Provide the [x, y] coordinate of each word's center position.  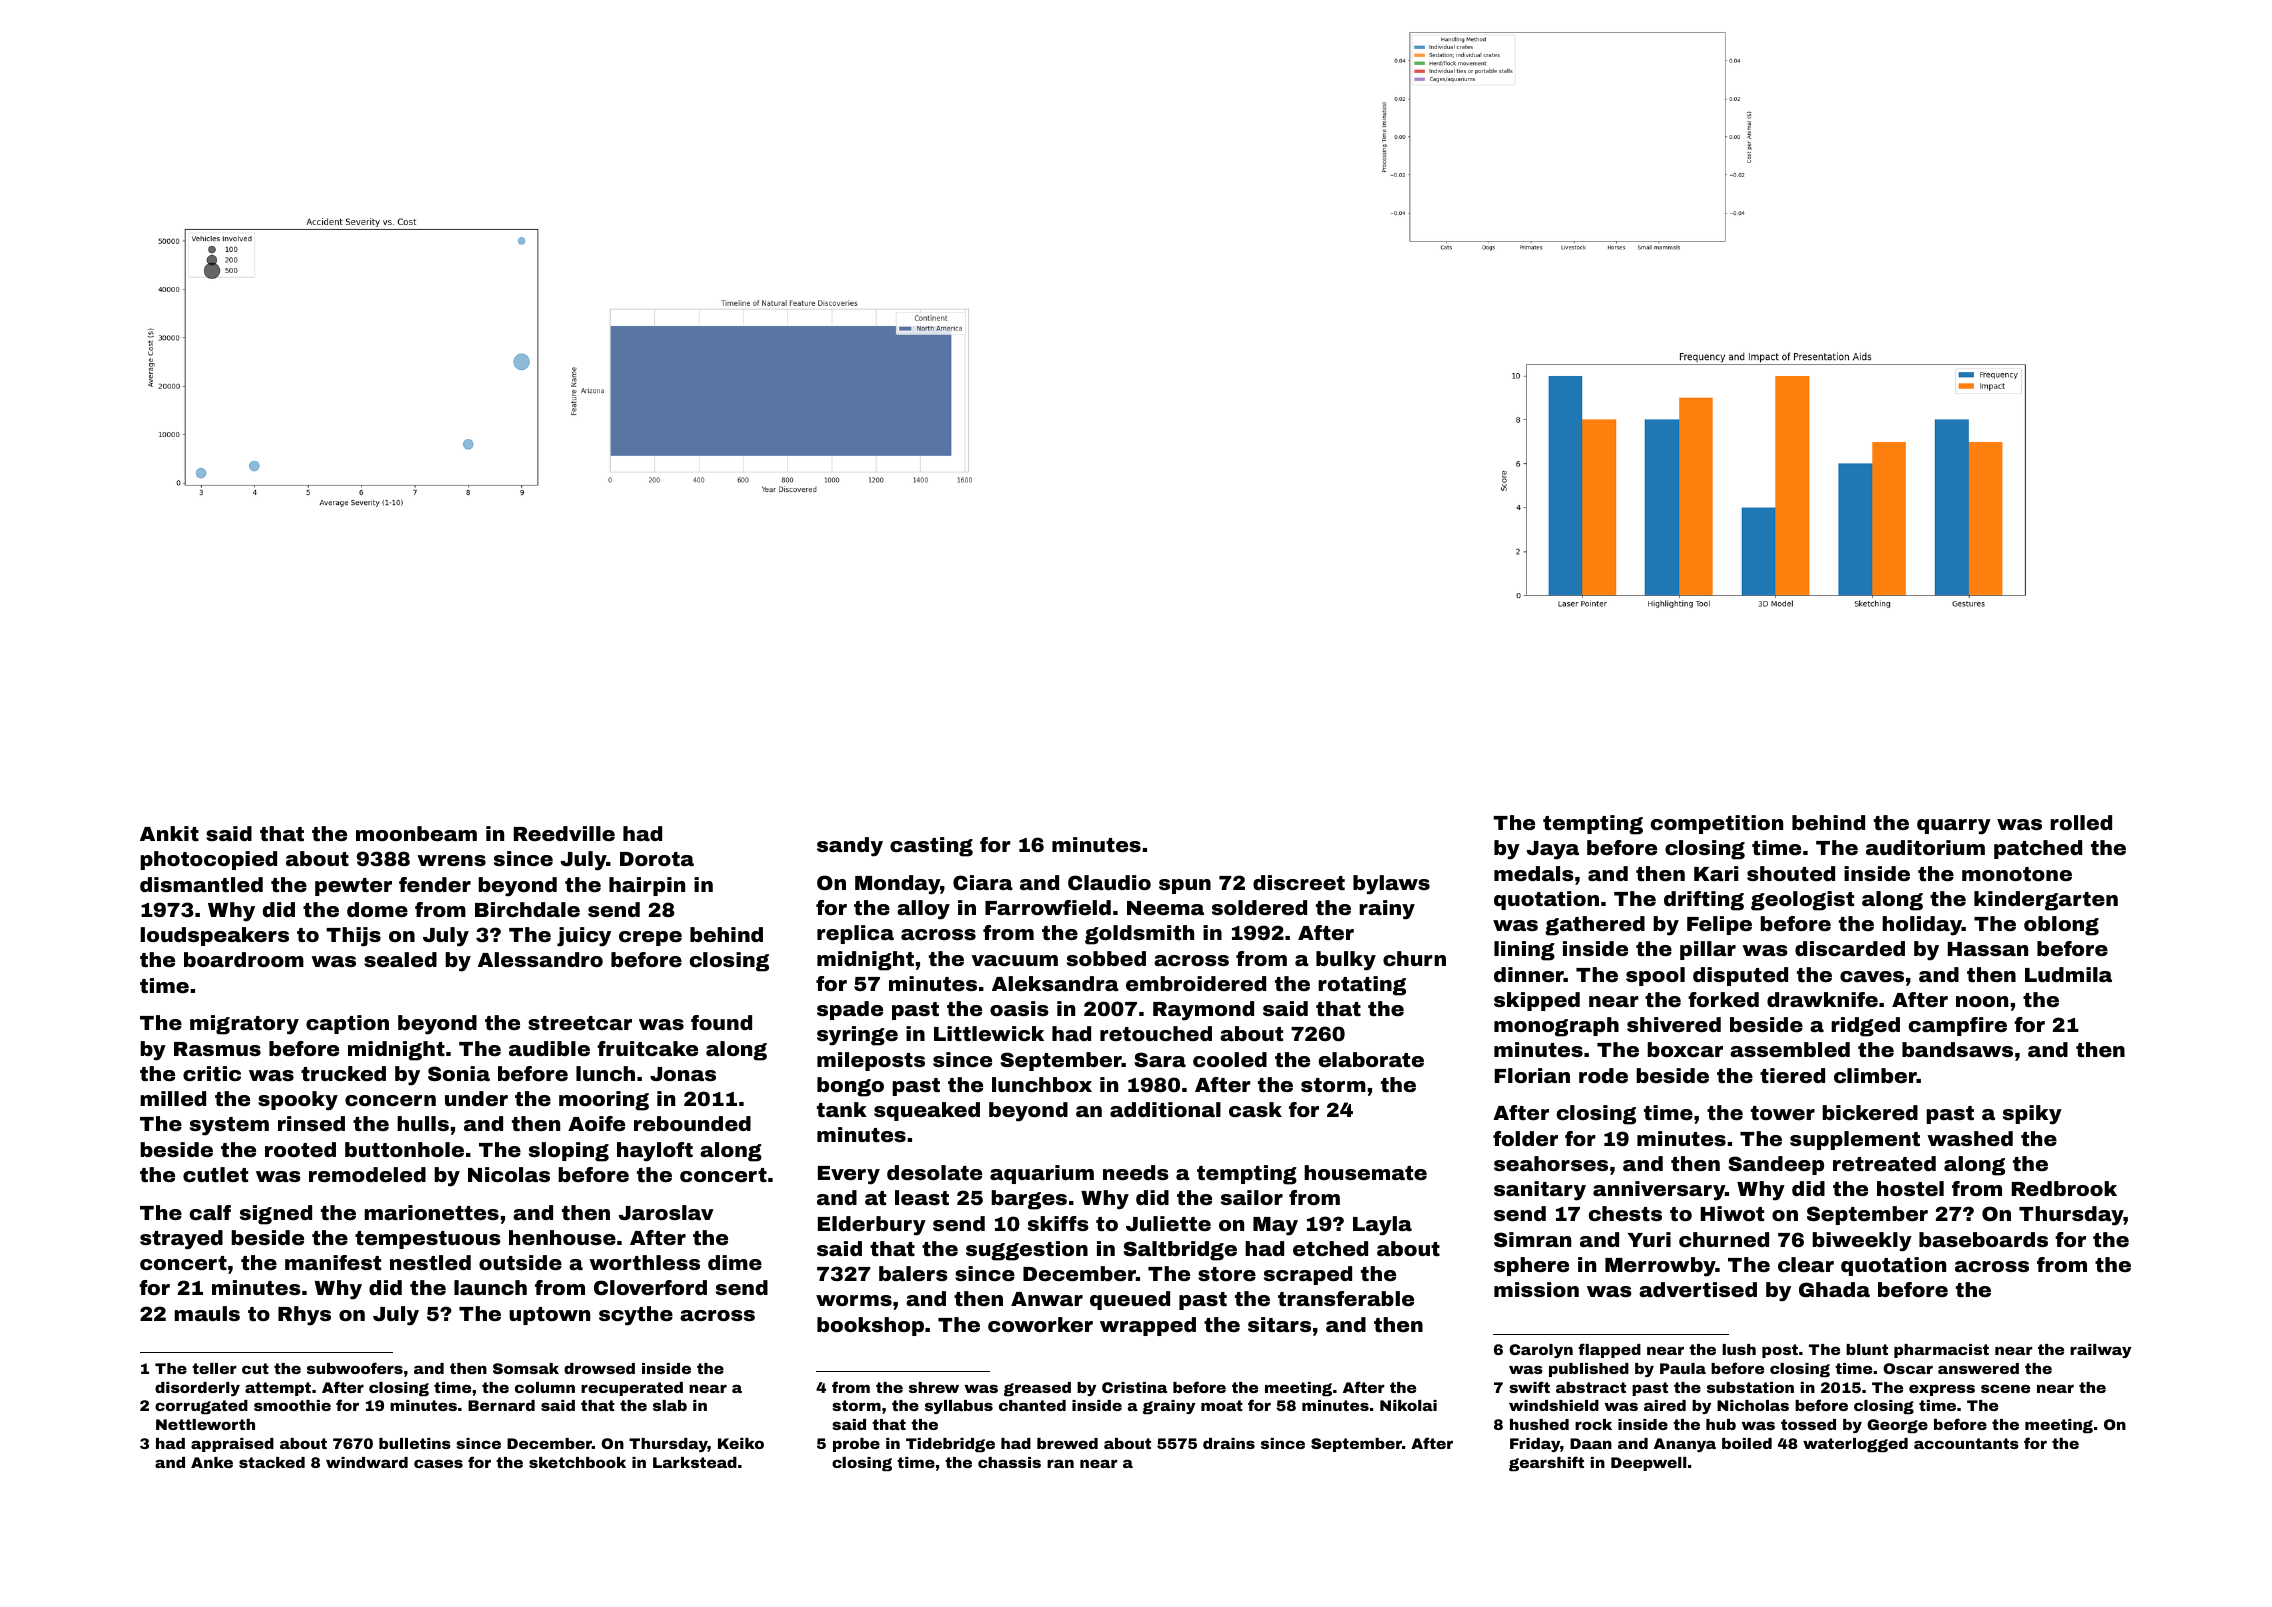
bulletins [415, 1443]
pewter [353, 887]
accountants [1966, 1443]
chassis [1009, 1462]
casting [931, 847]
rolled [2081, 822]
